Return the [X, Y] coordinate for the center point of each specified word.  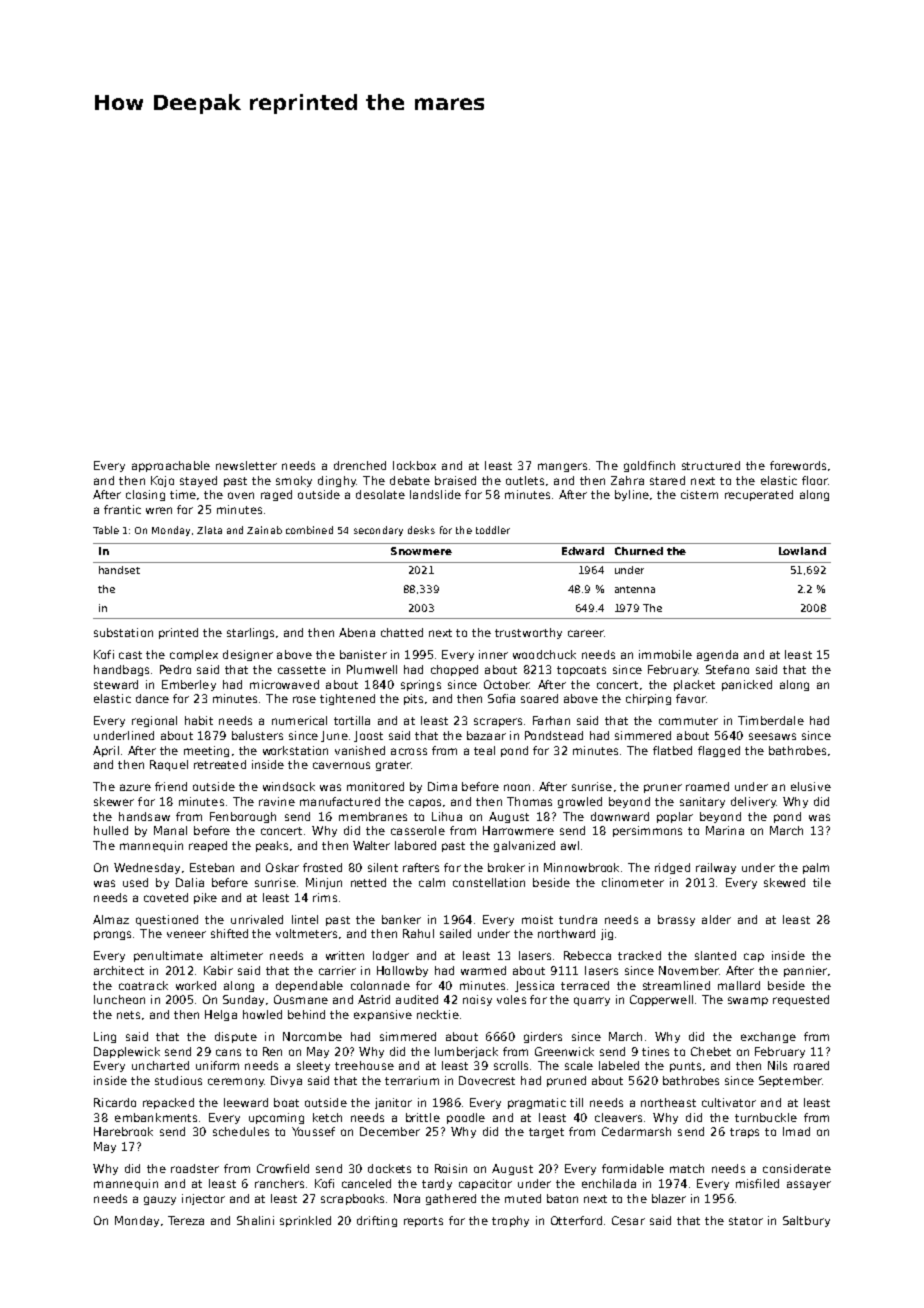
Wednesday [147, 868]
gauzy [160, 1200]
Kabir [218, 970]
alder [716, 919]
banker [401, 919]
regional [154, 721]
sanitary [702, 802]
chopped [454, 670]
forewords [798, 465]
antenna [635, 589]
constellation [489, 882]
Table [106, 530]
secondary [378, 531]
